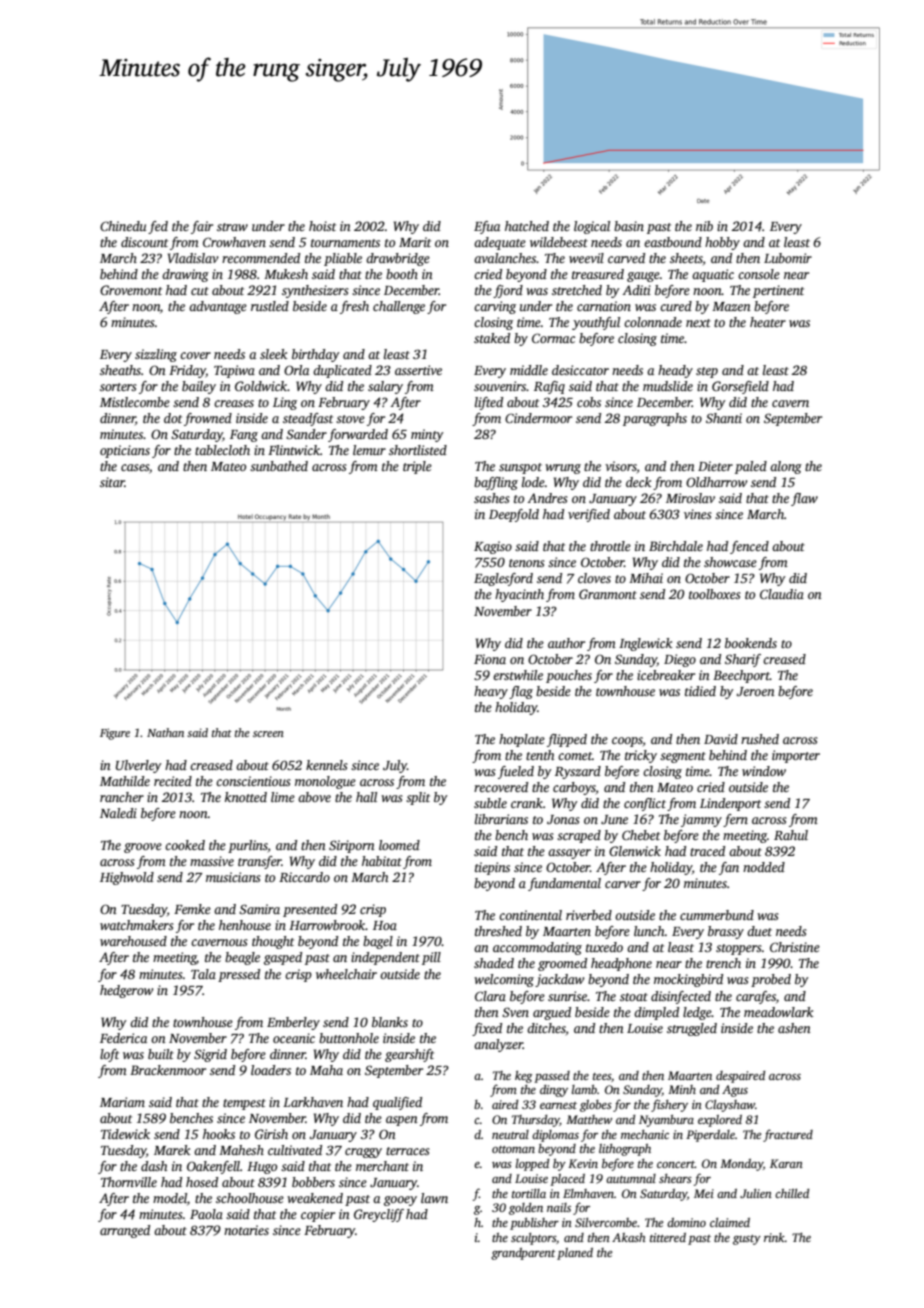  Describe the element at coordinates (804, 499) in the screenshot. I see `flaw` at that location.
